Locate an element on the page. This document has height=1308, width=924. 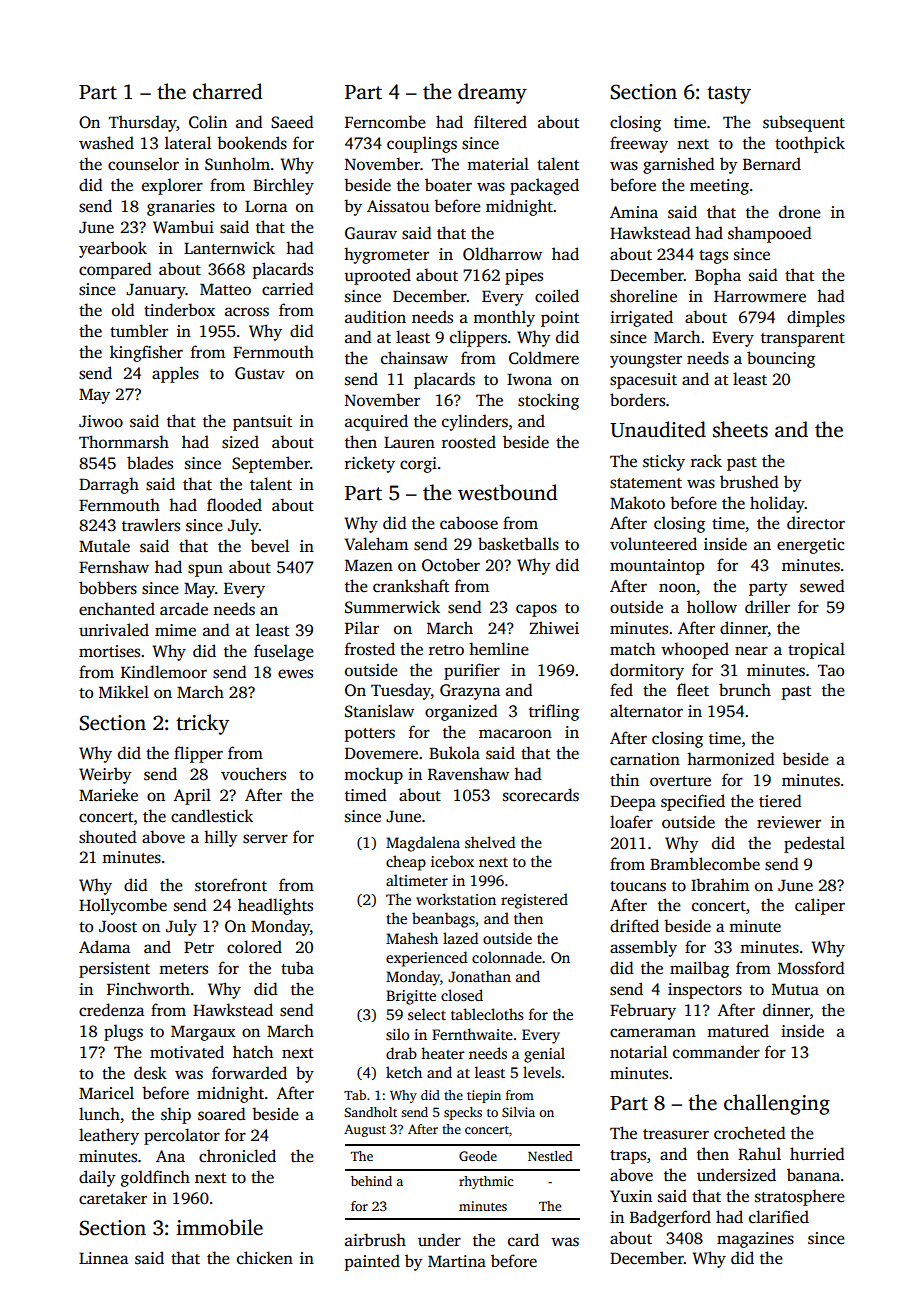
meters is located at coordinates (183, 969).
